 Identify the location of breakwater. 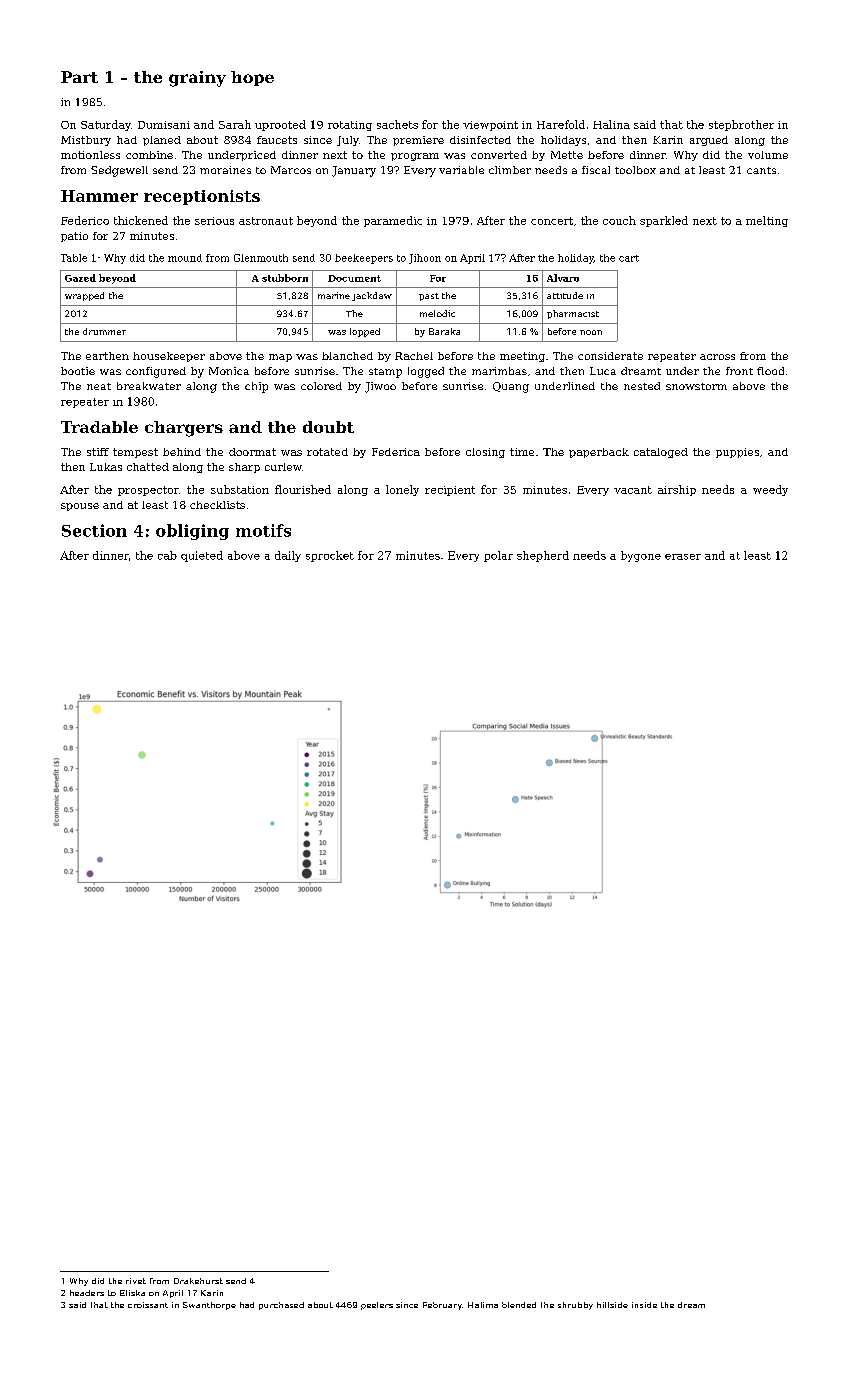
(149, 386).
